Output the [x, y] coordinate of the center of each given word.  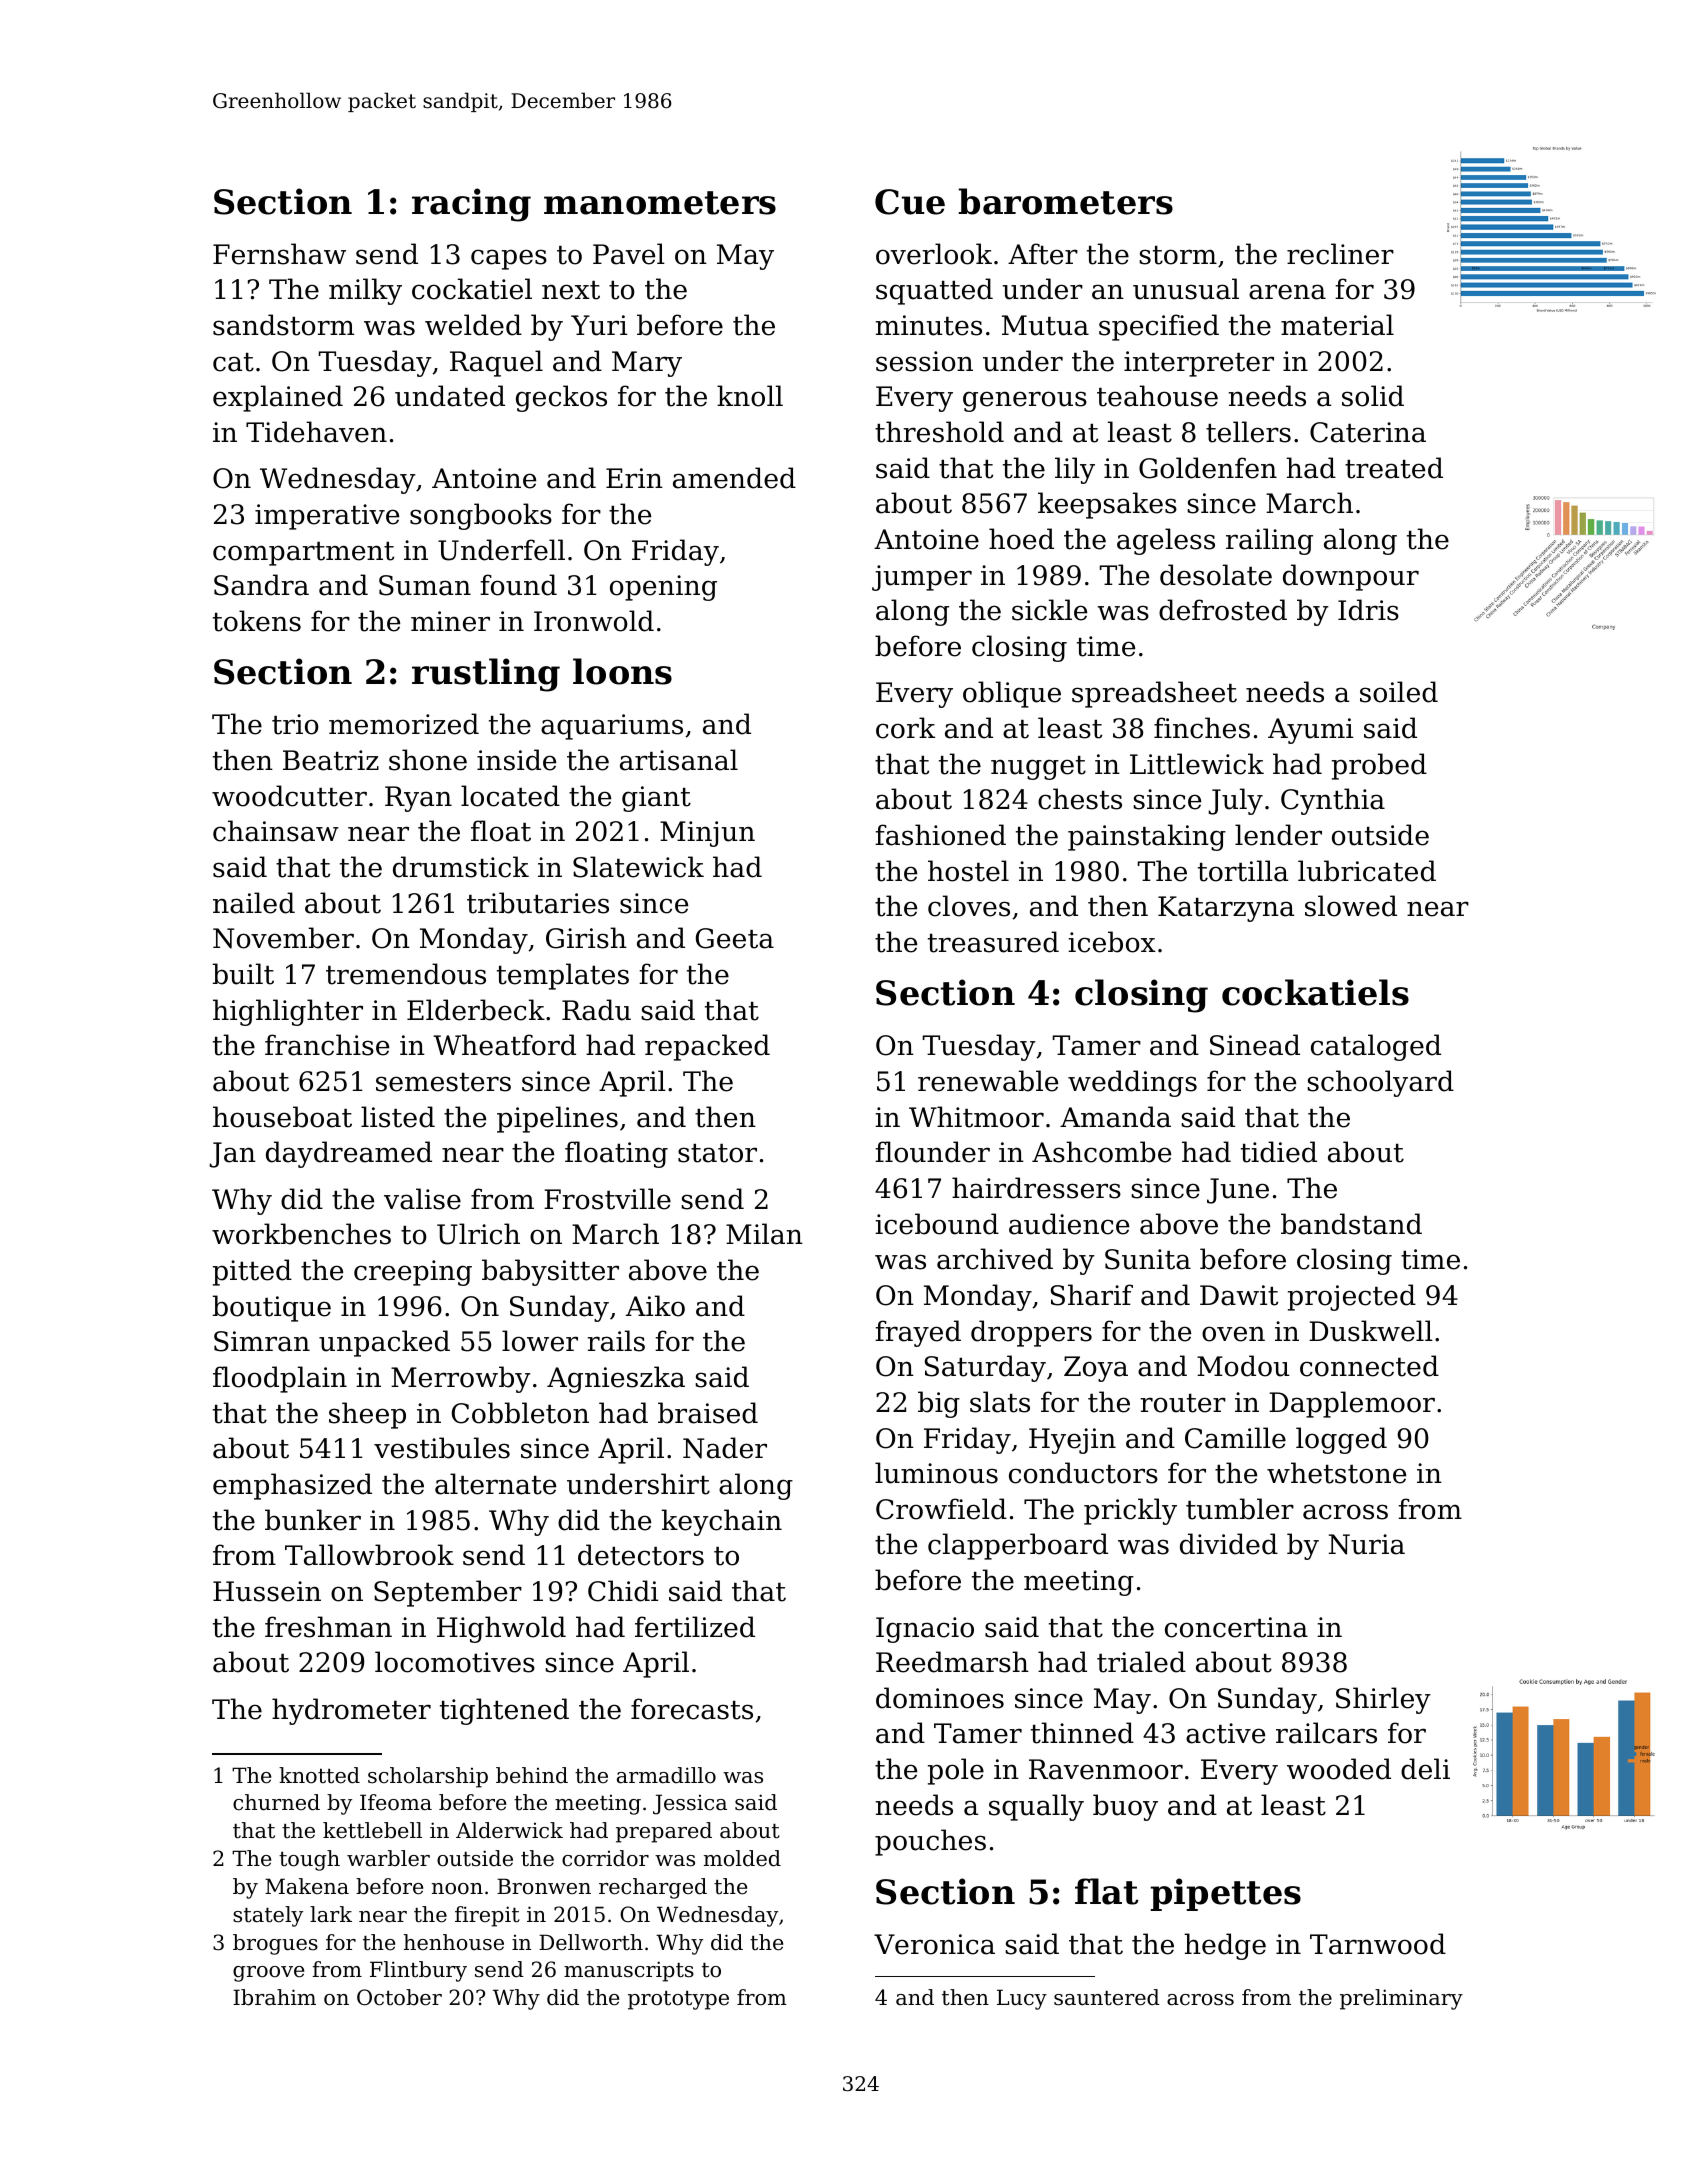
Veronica [934, 1944]
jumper [922, 578]
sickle [1049, 610]
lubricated [1367, 871]
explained [278, 398]
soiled [1399, 692]
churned [276, 1802]
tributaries [538, 903]
